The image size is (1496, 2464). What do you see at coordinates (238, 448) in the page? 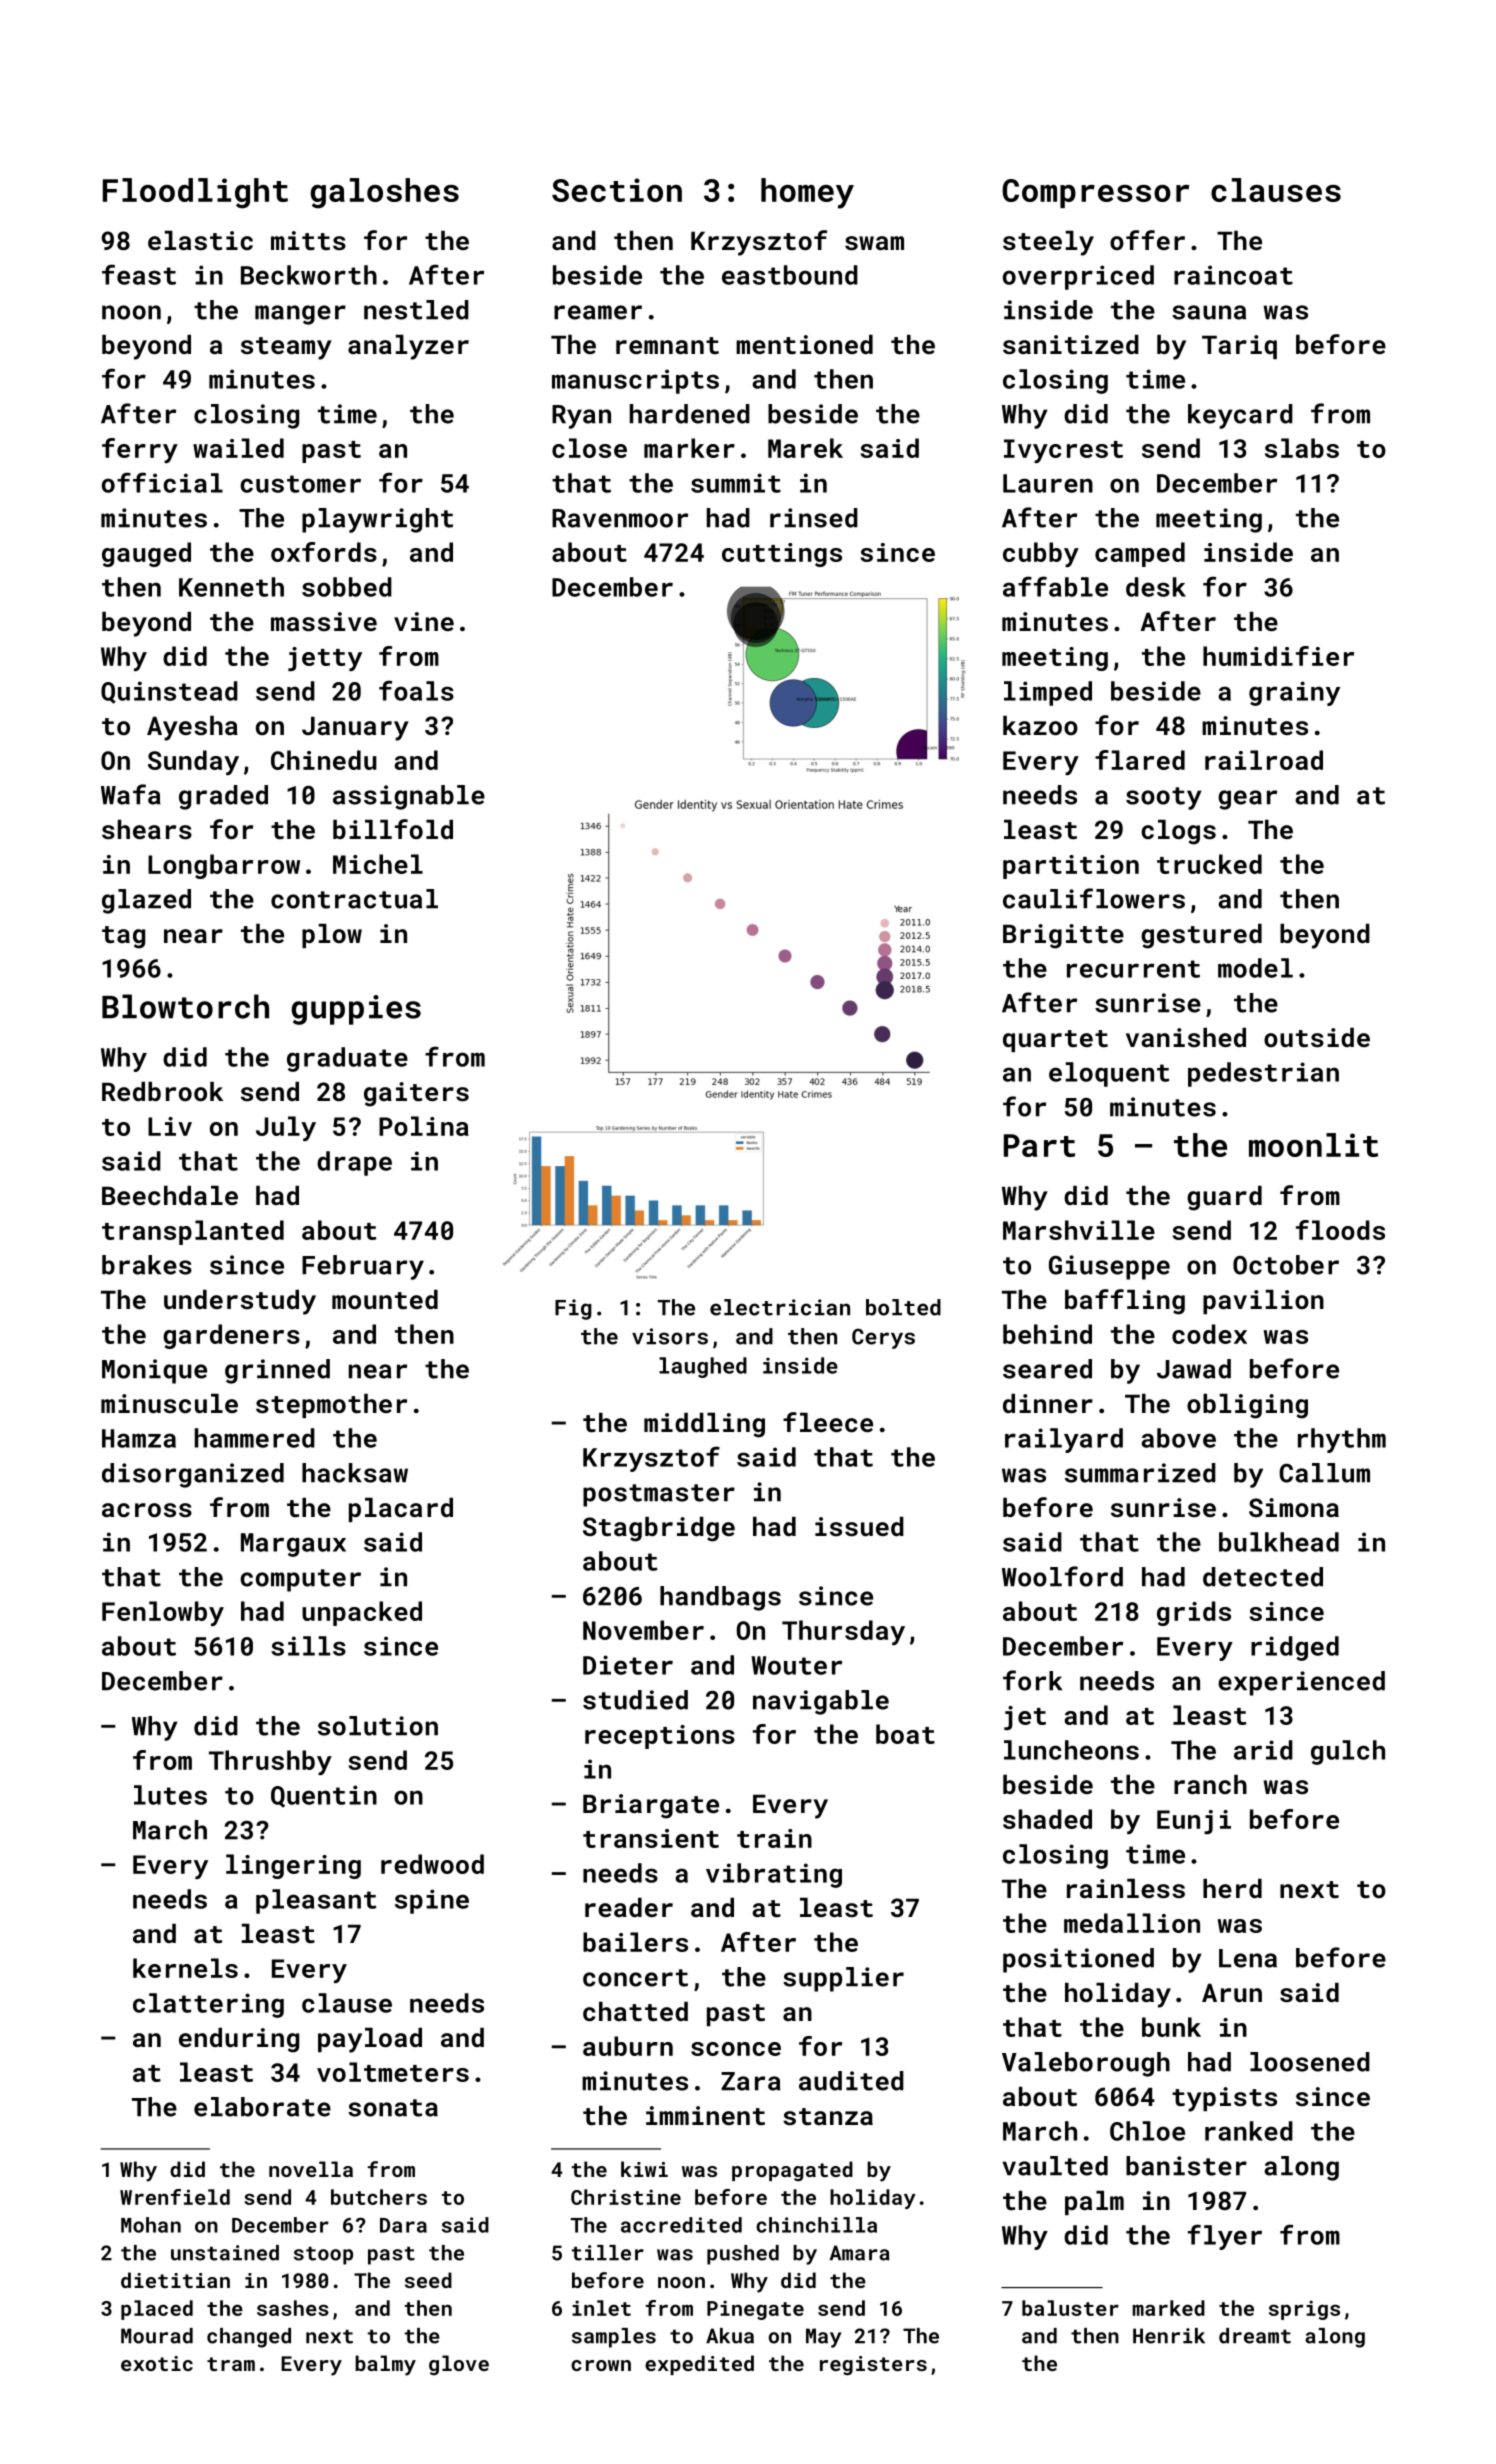
I see `wailed` at bounding box center [238, 448].
